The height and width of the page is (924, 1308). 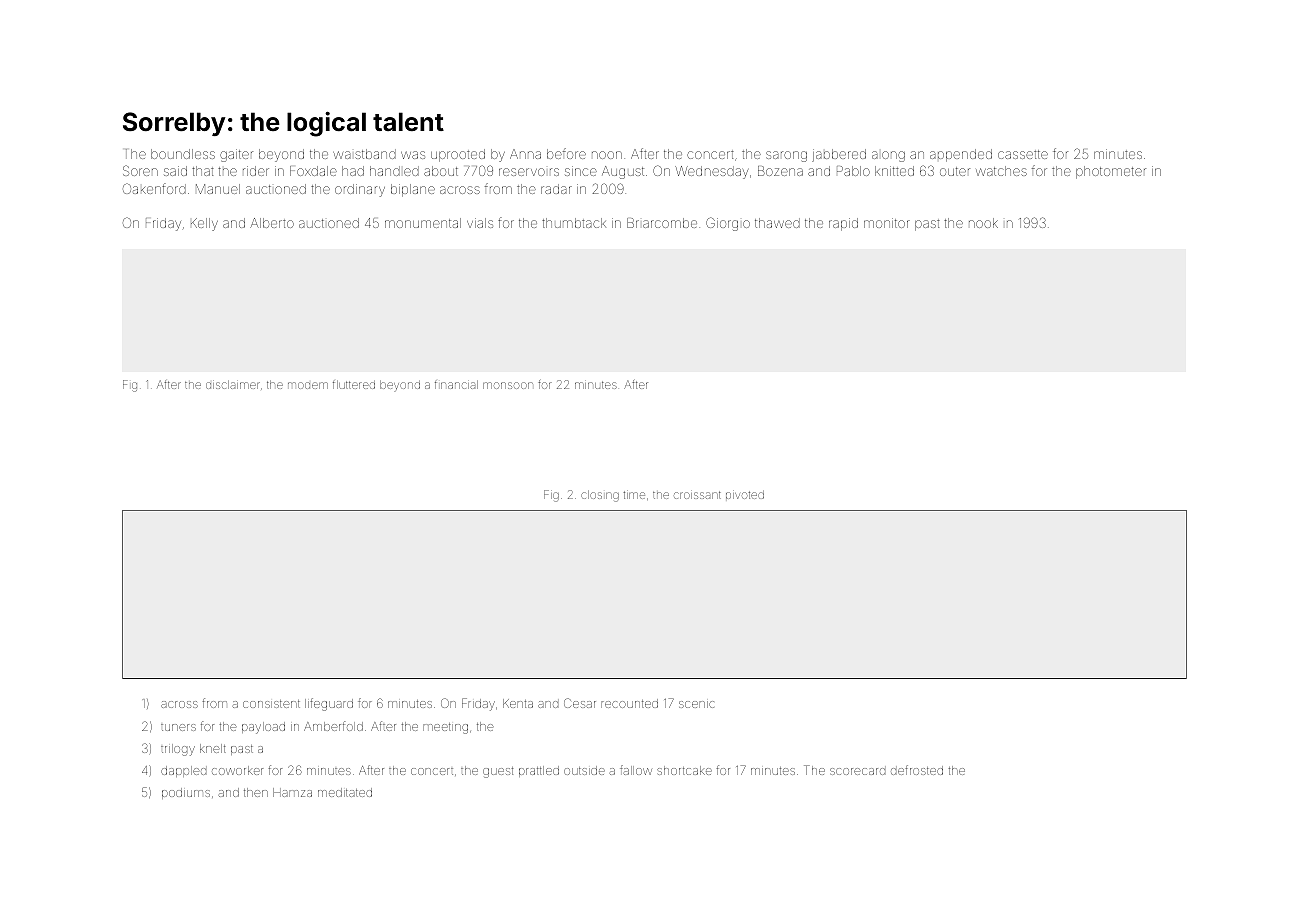 I want to click on defrosted, so click(x=917, y=770).
